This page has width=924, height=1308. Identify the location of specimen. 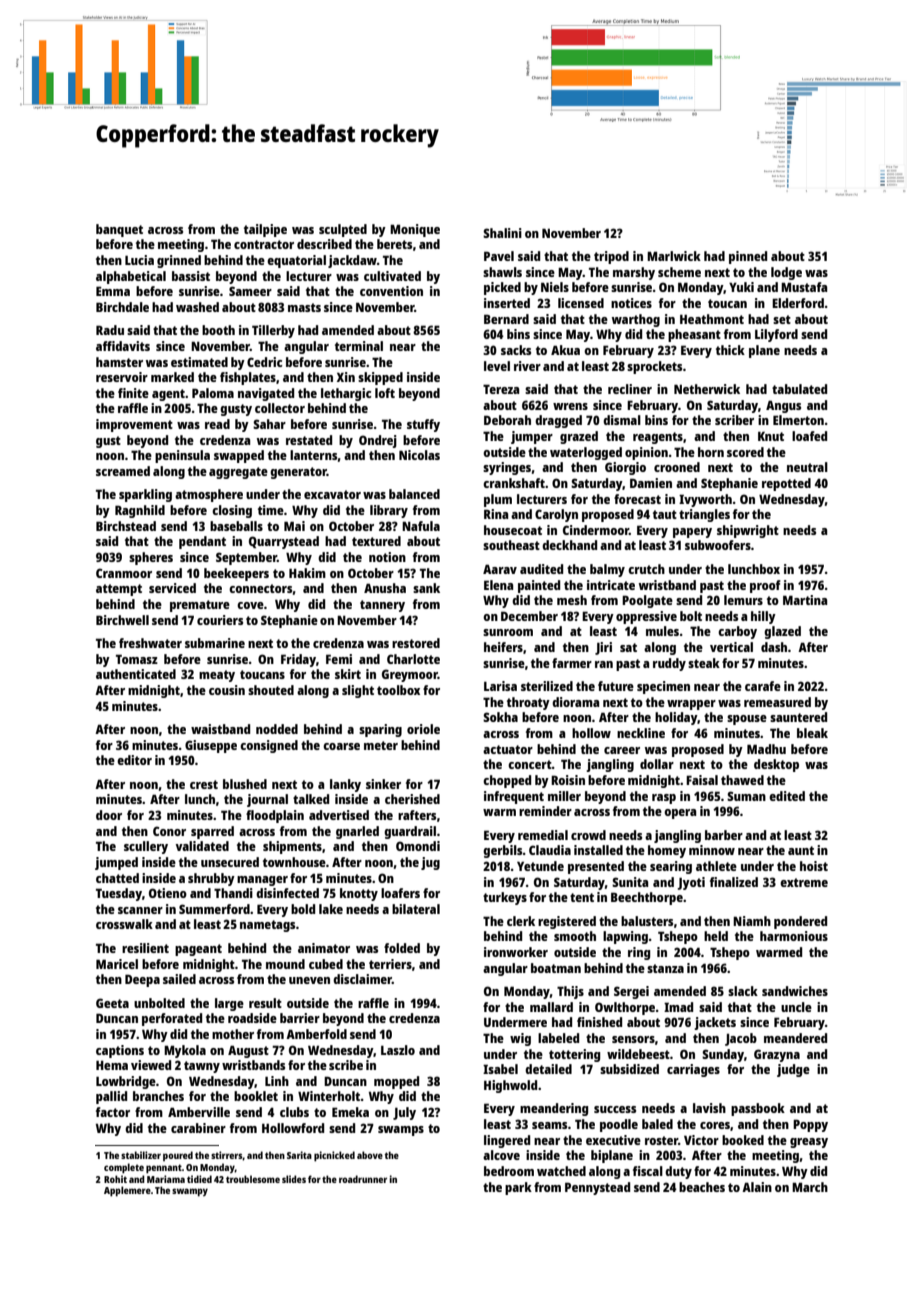
(663, 687).
